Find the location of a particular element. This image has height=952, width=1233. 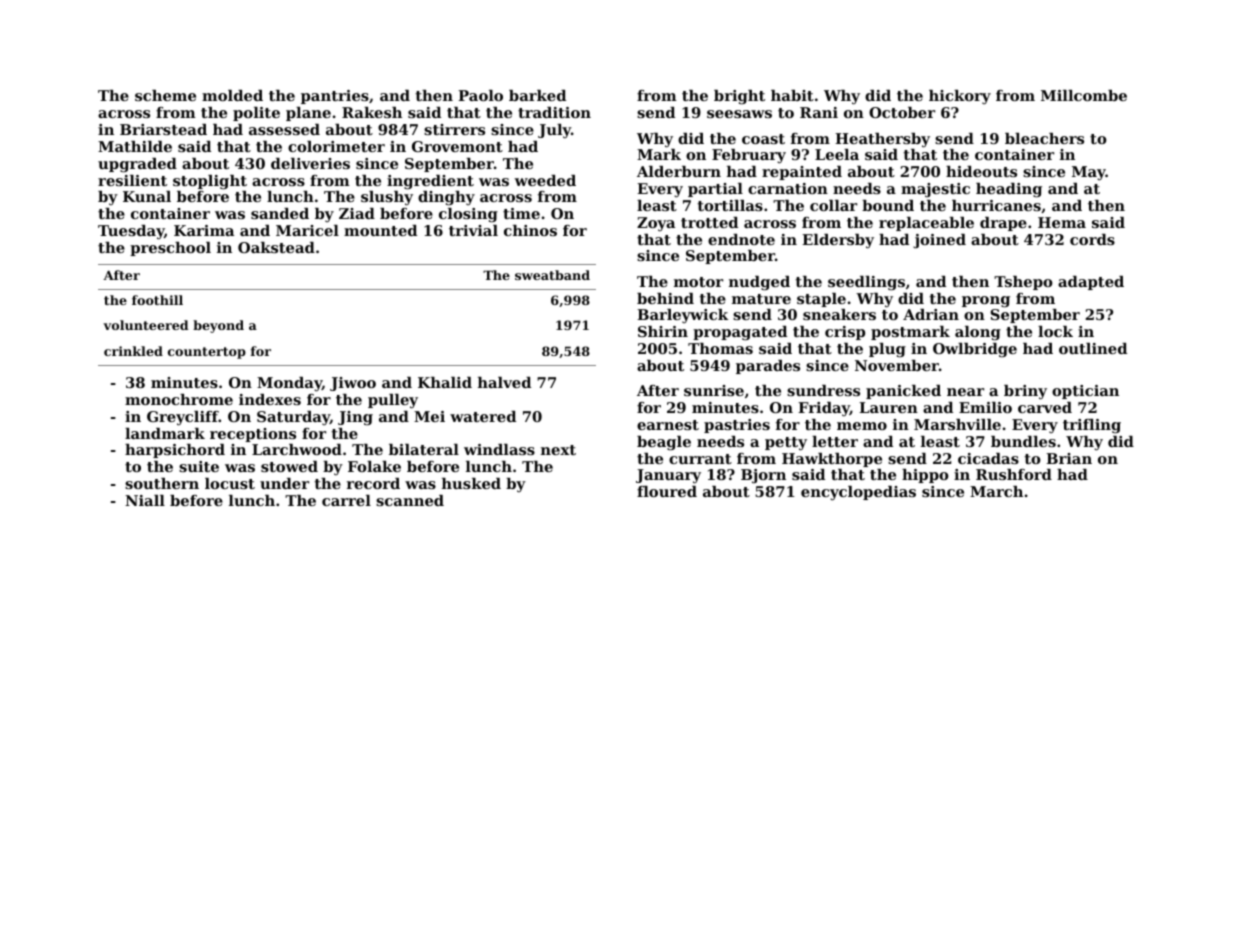

scheme is located at coordinates (165, 95).
